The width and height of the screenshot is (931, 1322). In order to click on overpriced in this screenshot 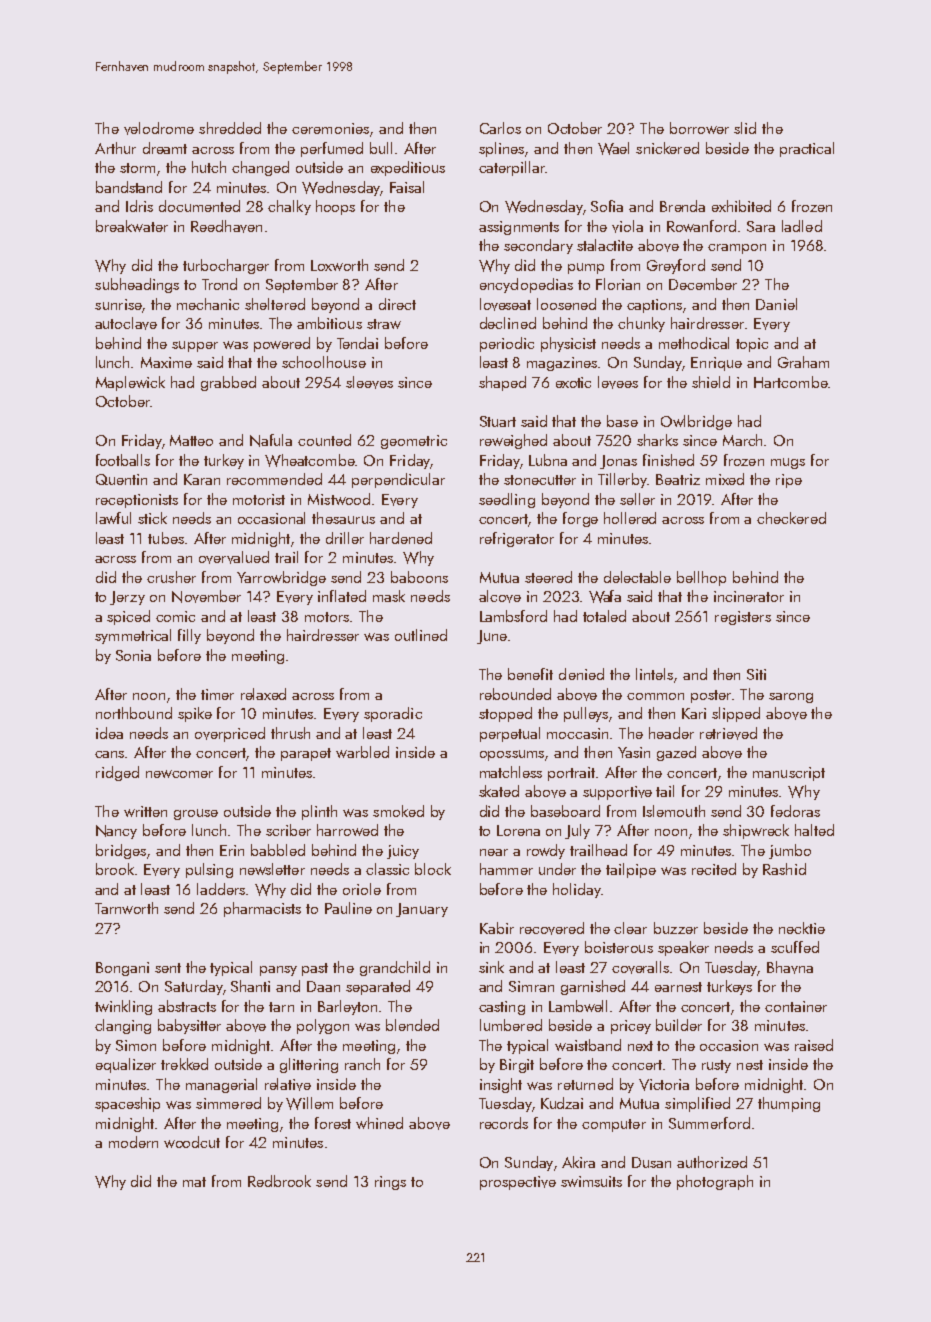, I will do `click(230, 734)`.
